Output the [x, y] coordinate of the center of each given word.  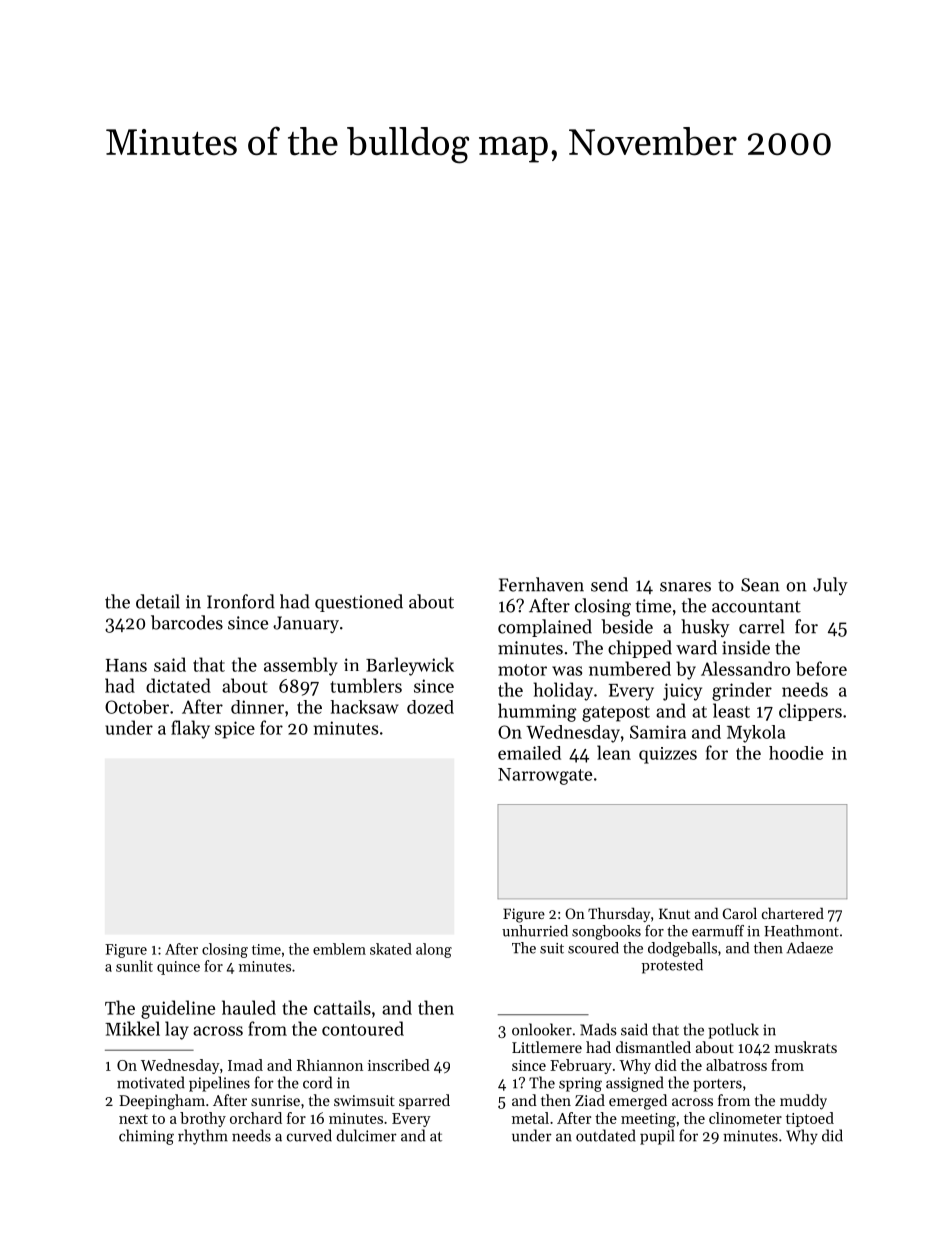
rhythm [203, 1137]
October [137, 707]
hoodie [796, 753]
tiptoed [810, 1119]
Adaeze [809, 948]
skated [391, 949]
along [434, 950]
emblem [339, 949]
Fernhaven [541, 584]
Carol [740, 913]
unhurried [535, 931]
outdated [606, 1135]
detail [158, 601]
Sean [760, 585]
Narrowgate [545, 776]
